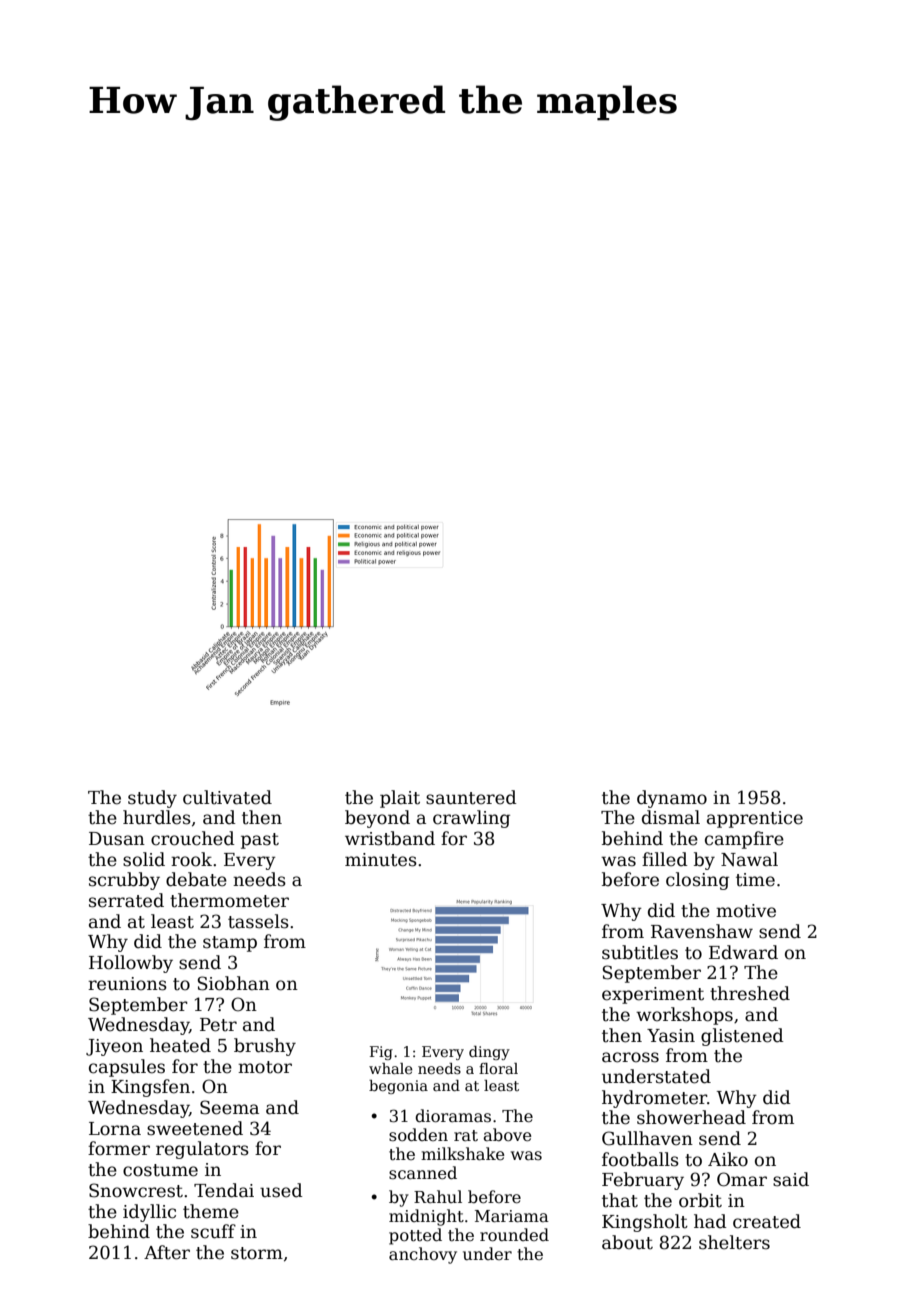 The width and height of the document is (908, 1316). I want to click on hurdles, so click(157, 817).
